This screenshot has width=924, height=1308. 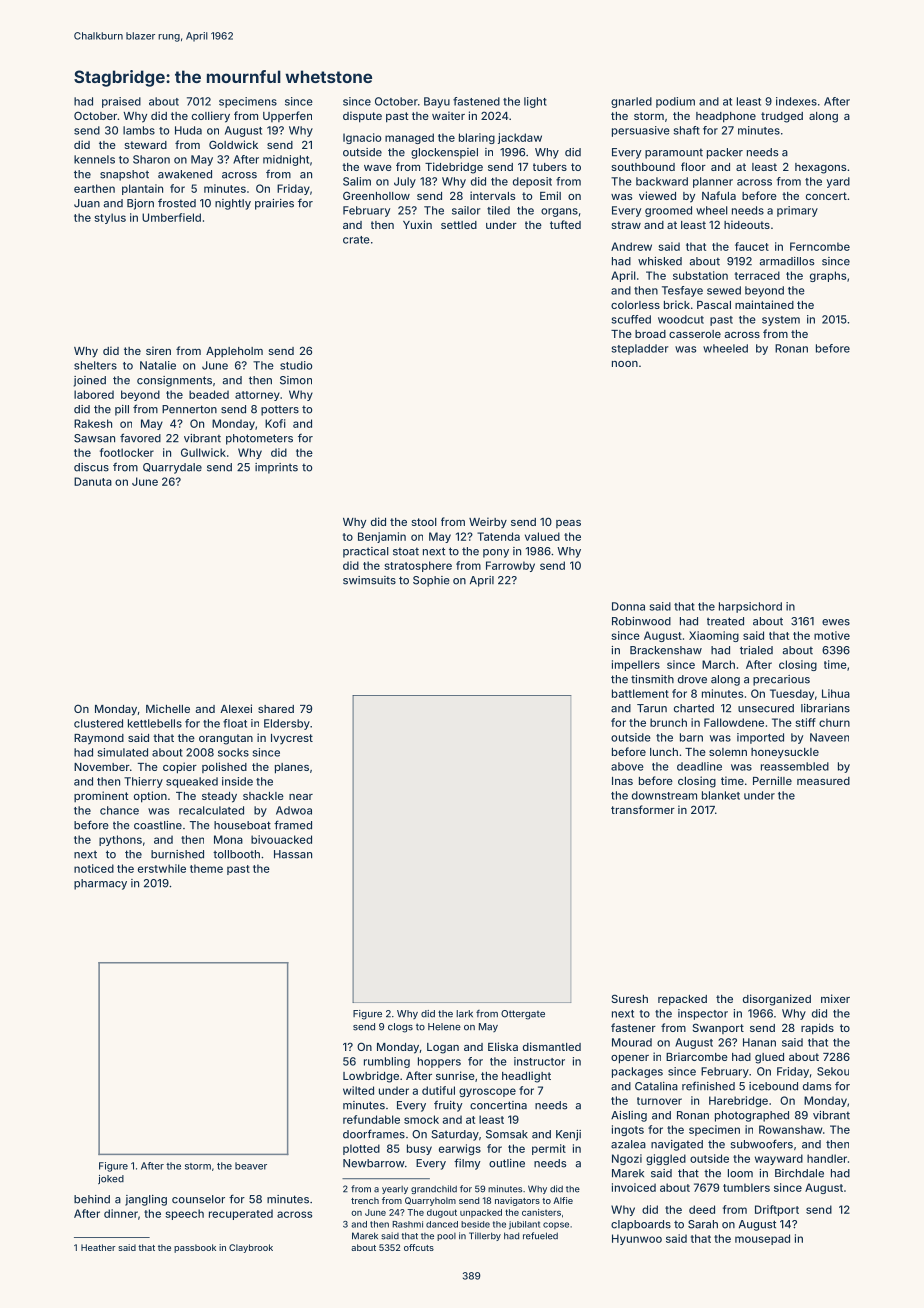 I want to click on blanket, so click(x=721, y=795).
